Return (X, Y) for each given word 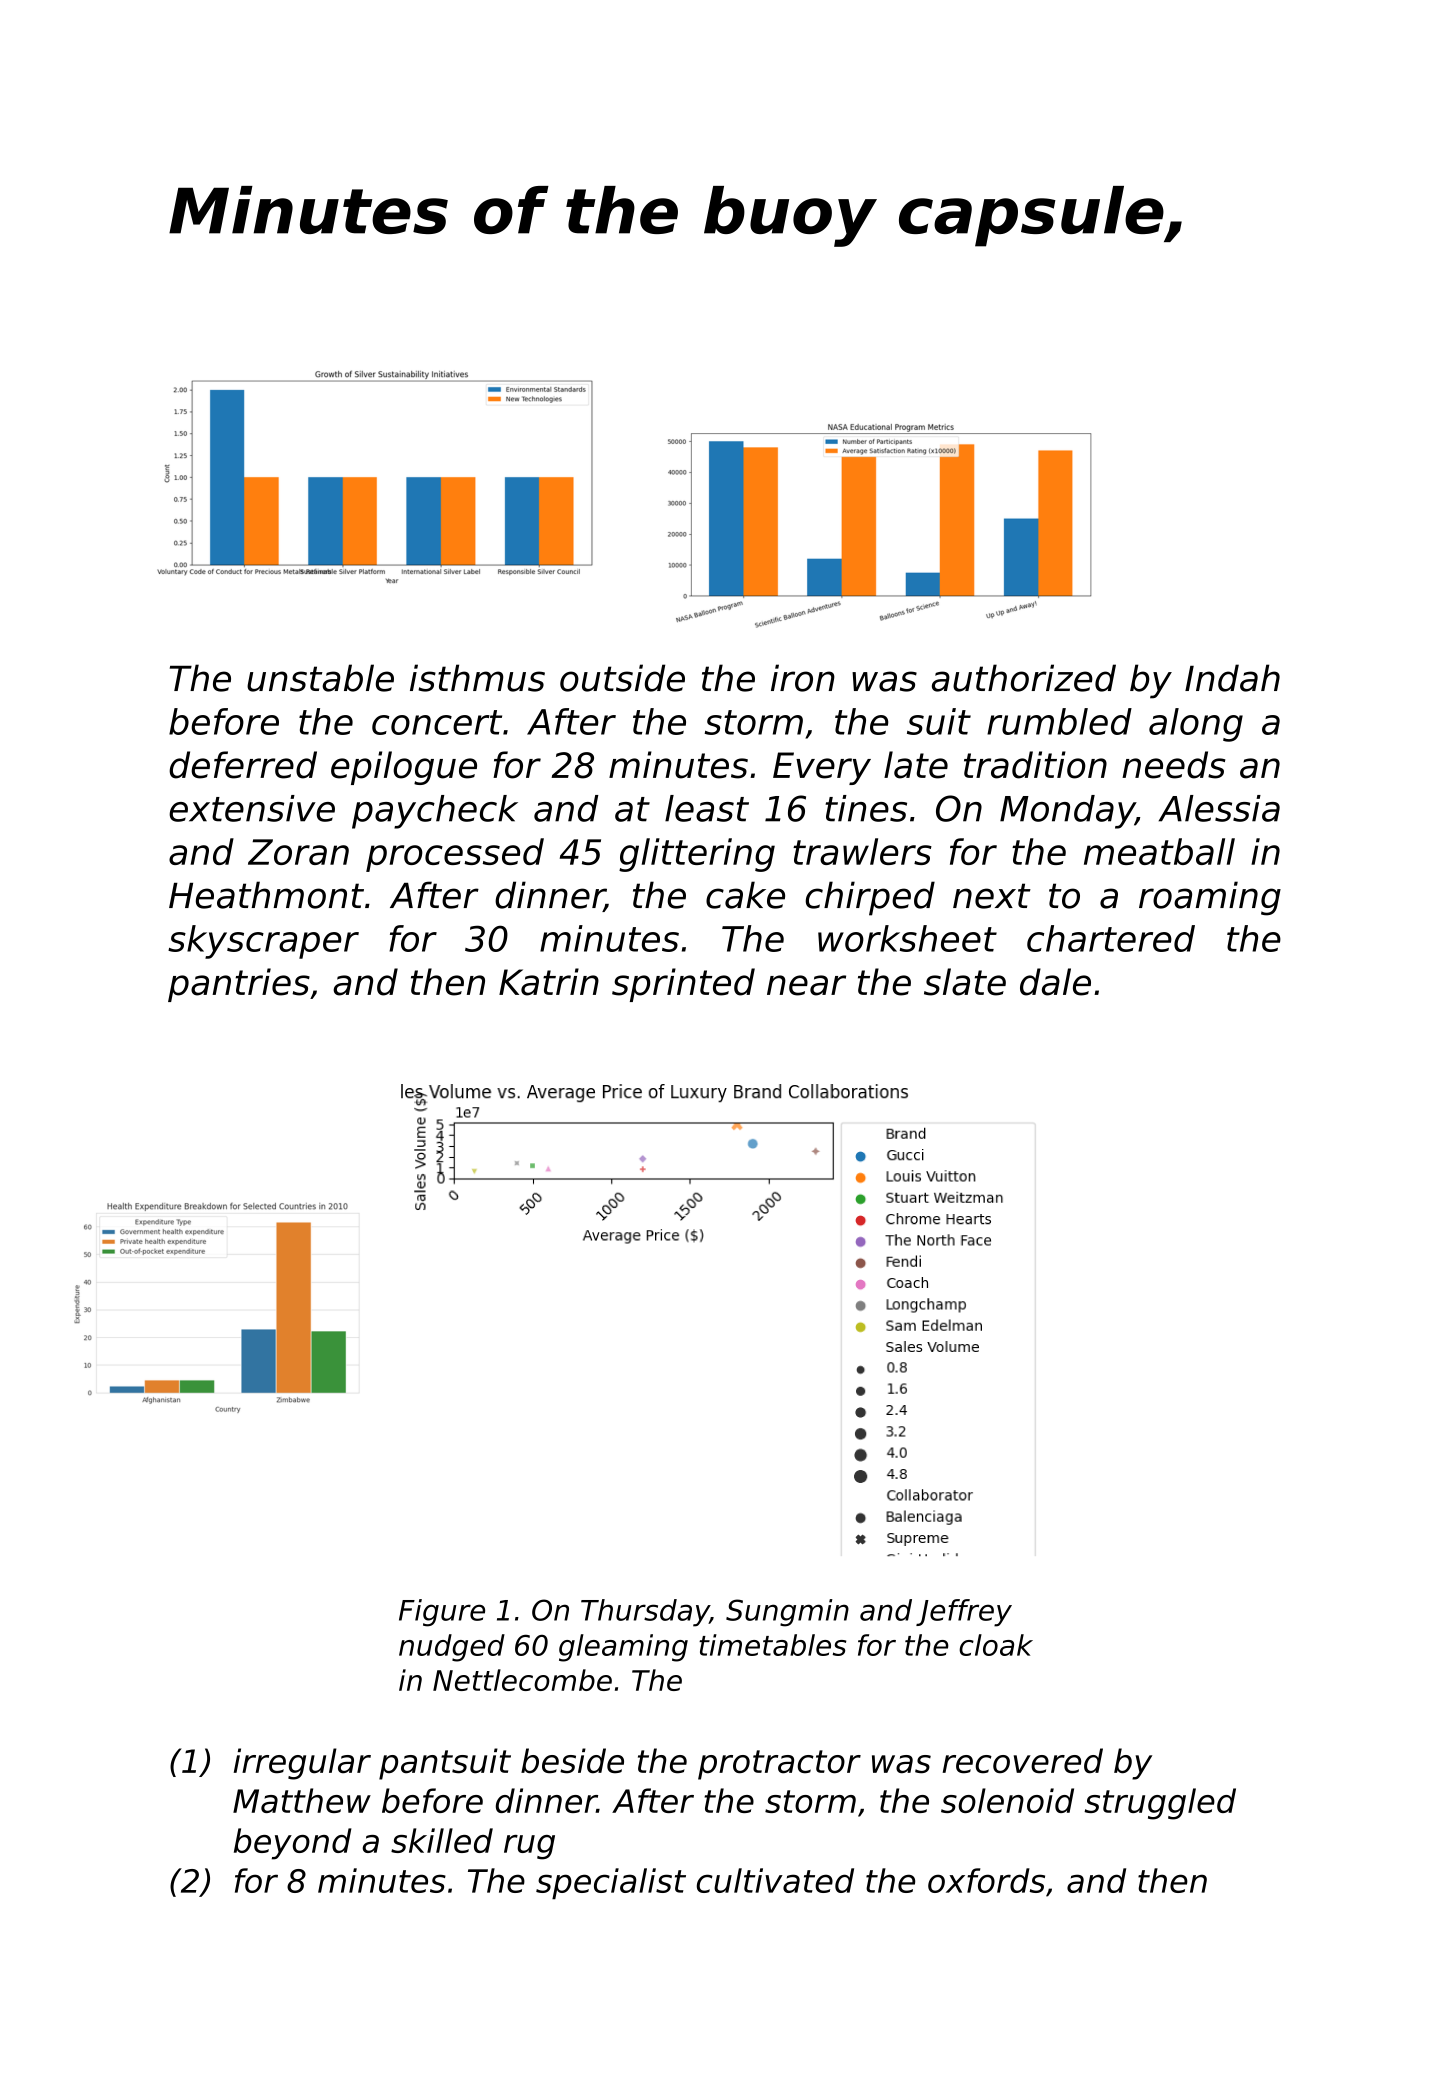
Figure (442, 1613)
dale (1055, 982)
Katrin (549, 982)
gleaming (623, 1648)
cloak (996, 1645)
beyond (292, 1844)
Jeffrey (964, 1613)
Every (822, 768)
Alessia (1219, 808)
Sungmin (787, 1613)
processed (455, 855)
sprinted (683, 985)
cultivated (775, 1880)
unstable (320, 678)
